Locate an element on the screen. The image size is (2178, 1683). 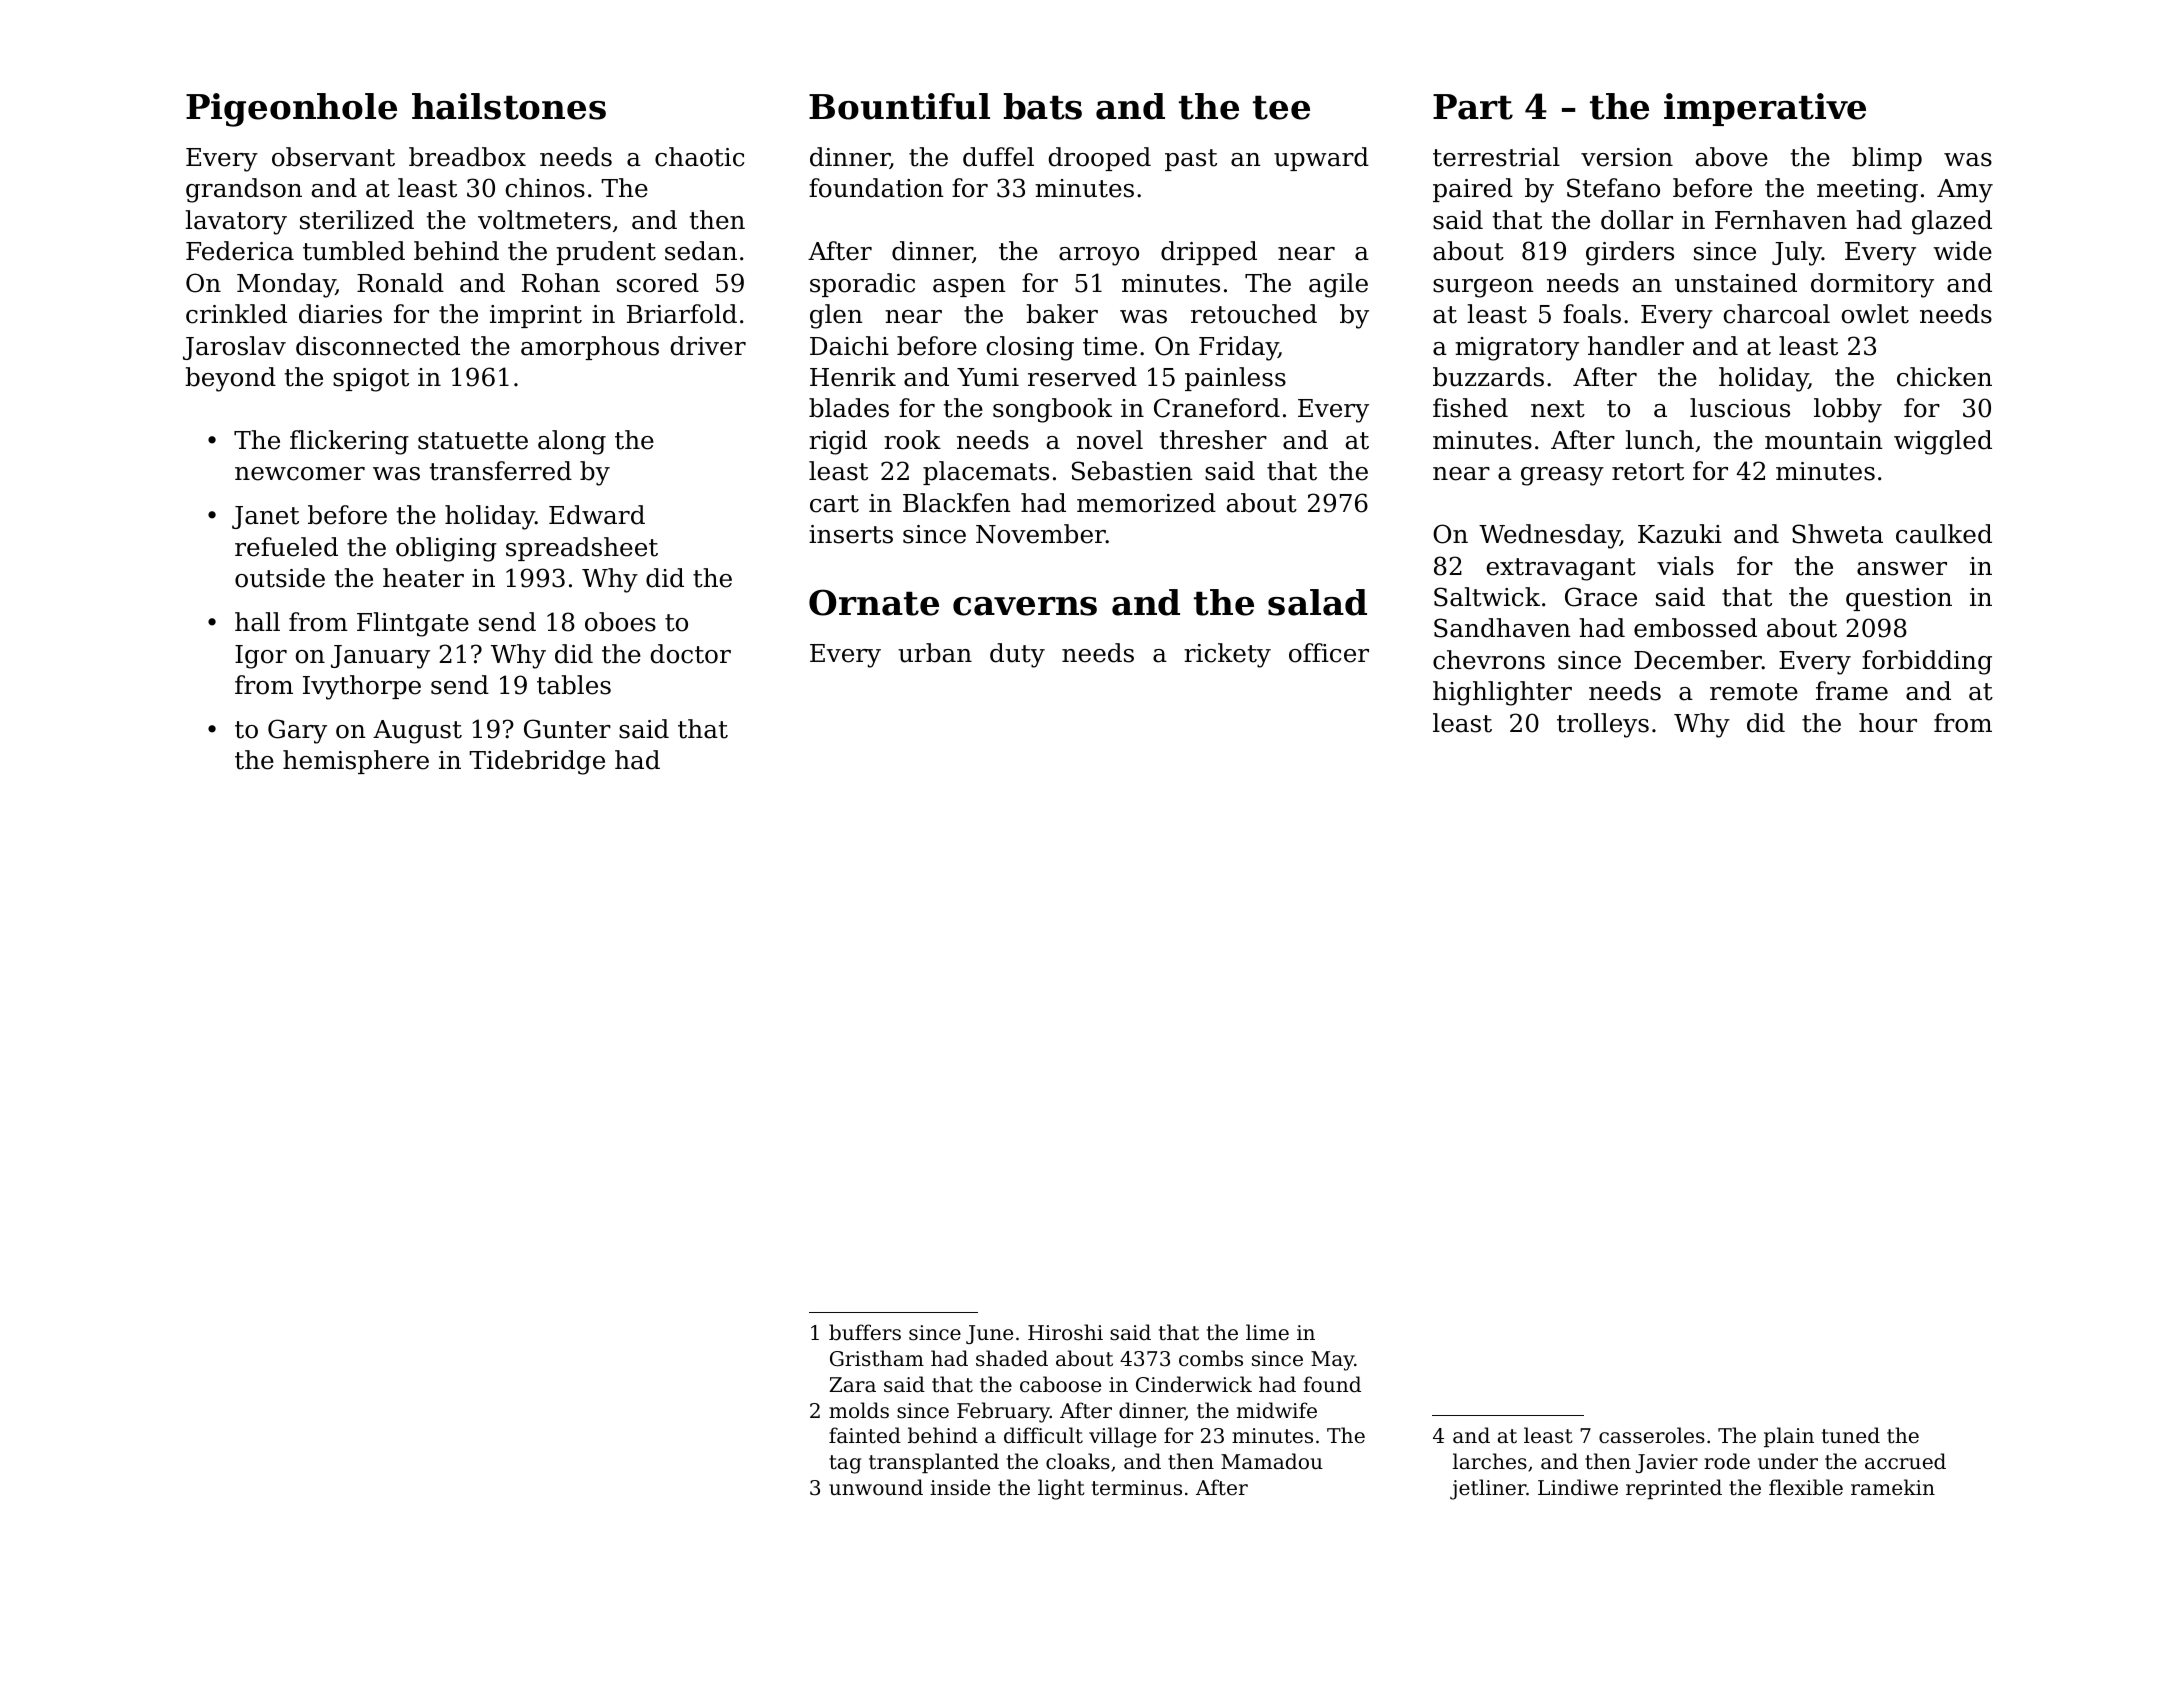
trolleys is located at coordinates (1603, 725).
